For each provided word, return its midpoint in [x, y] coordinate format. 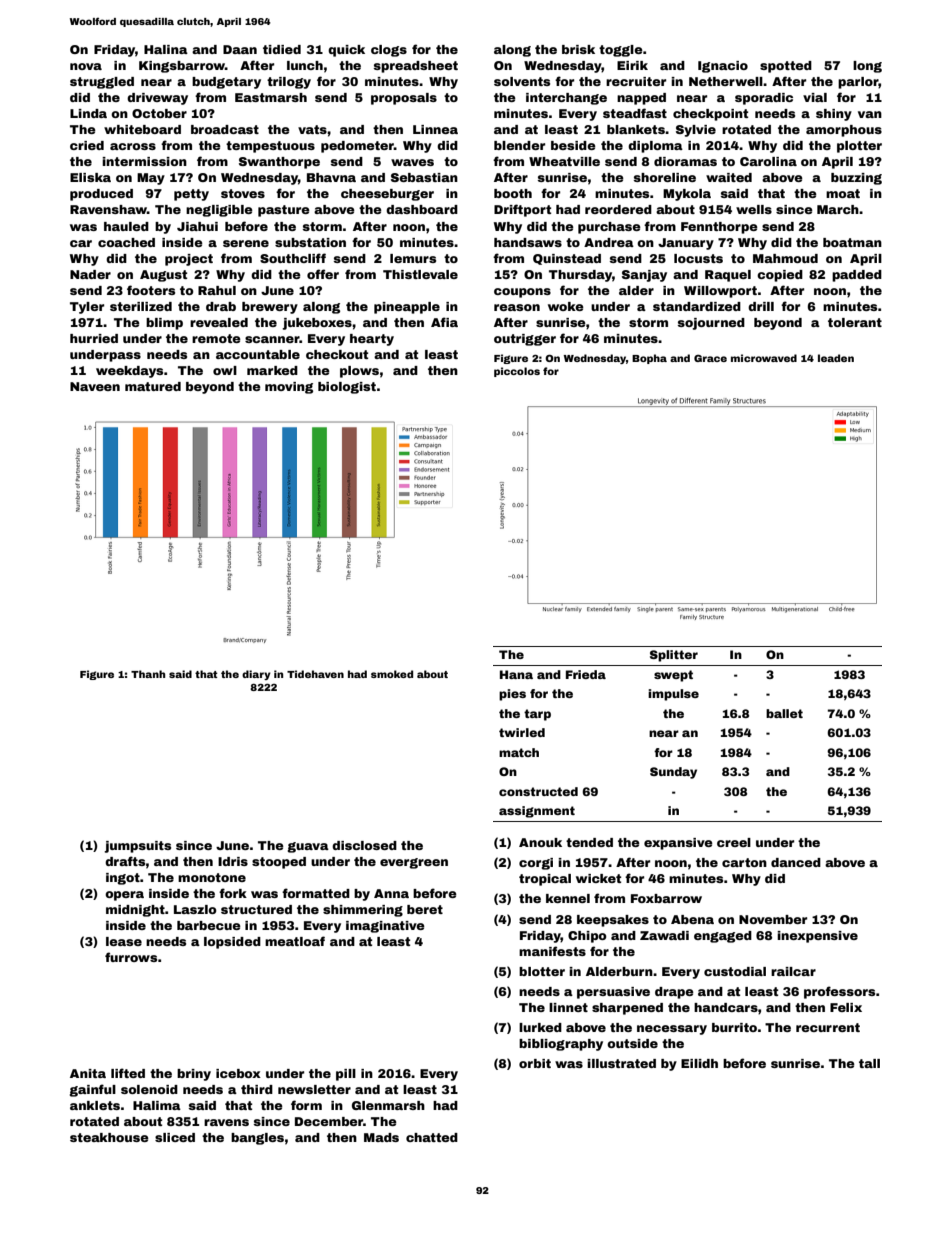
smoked [392, 674]
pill [346, 1075]
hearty [372, 340]
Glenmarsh [388, 1105]
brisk [578, 49]
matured [153, 386]
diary [256, 675]
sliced [175, 1137]
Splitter [674, 656]
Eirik [632, 65]
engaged [723, 937]
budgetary [226, 83]
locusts [698, 258]
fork [233, 893]
